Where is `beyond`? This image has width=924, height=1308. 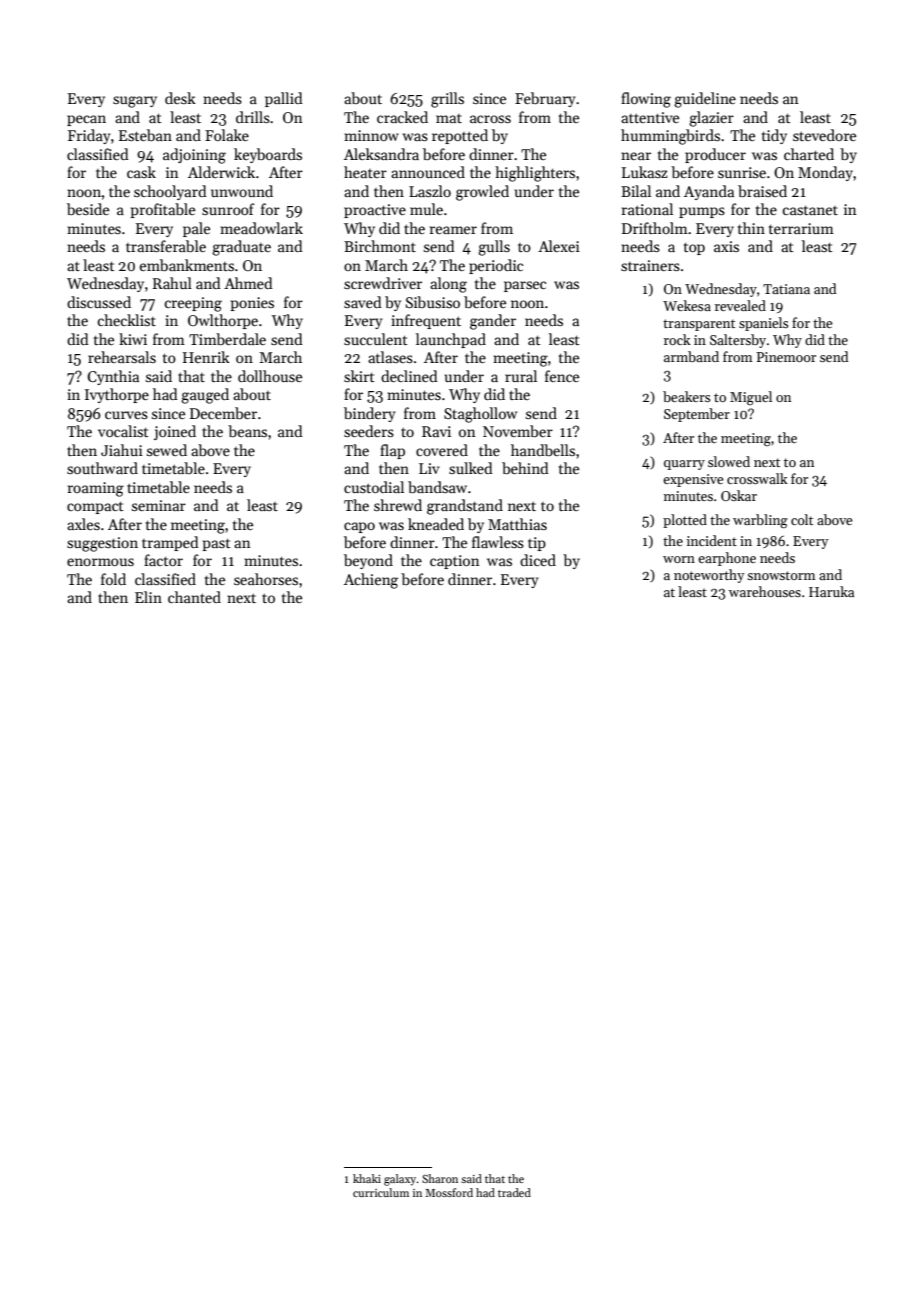
beyond is located at coordinates (368, 561).
